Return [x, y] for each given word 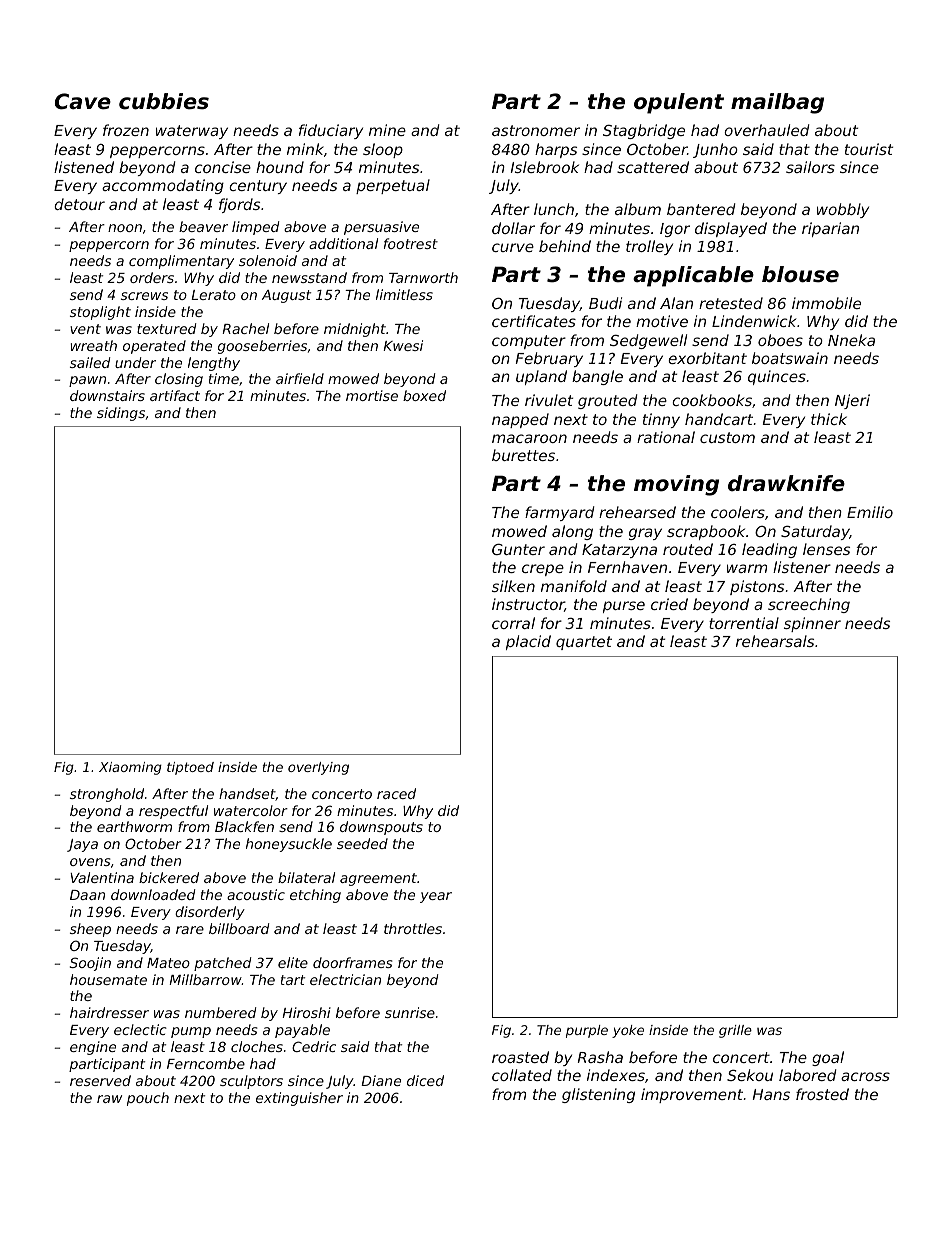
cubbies [164, 101]
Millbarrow [205, 979]
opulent [679, 103]
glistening [598, 1095]
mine [387, 130]
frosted [822, 1094]
